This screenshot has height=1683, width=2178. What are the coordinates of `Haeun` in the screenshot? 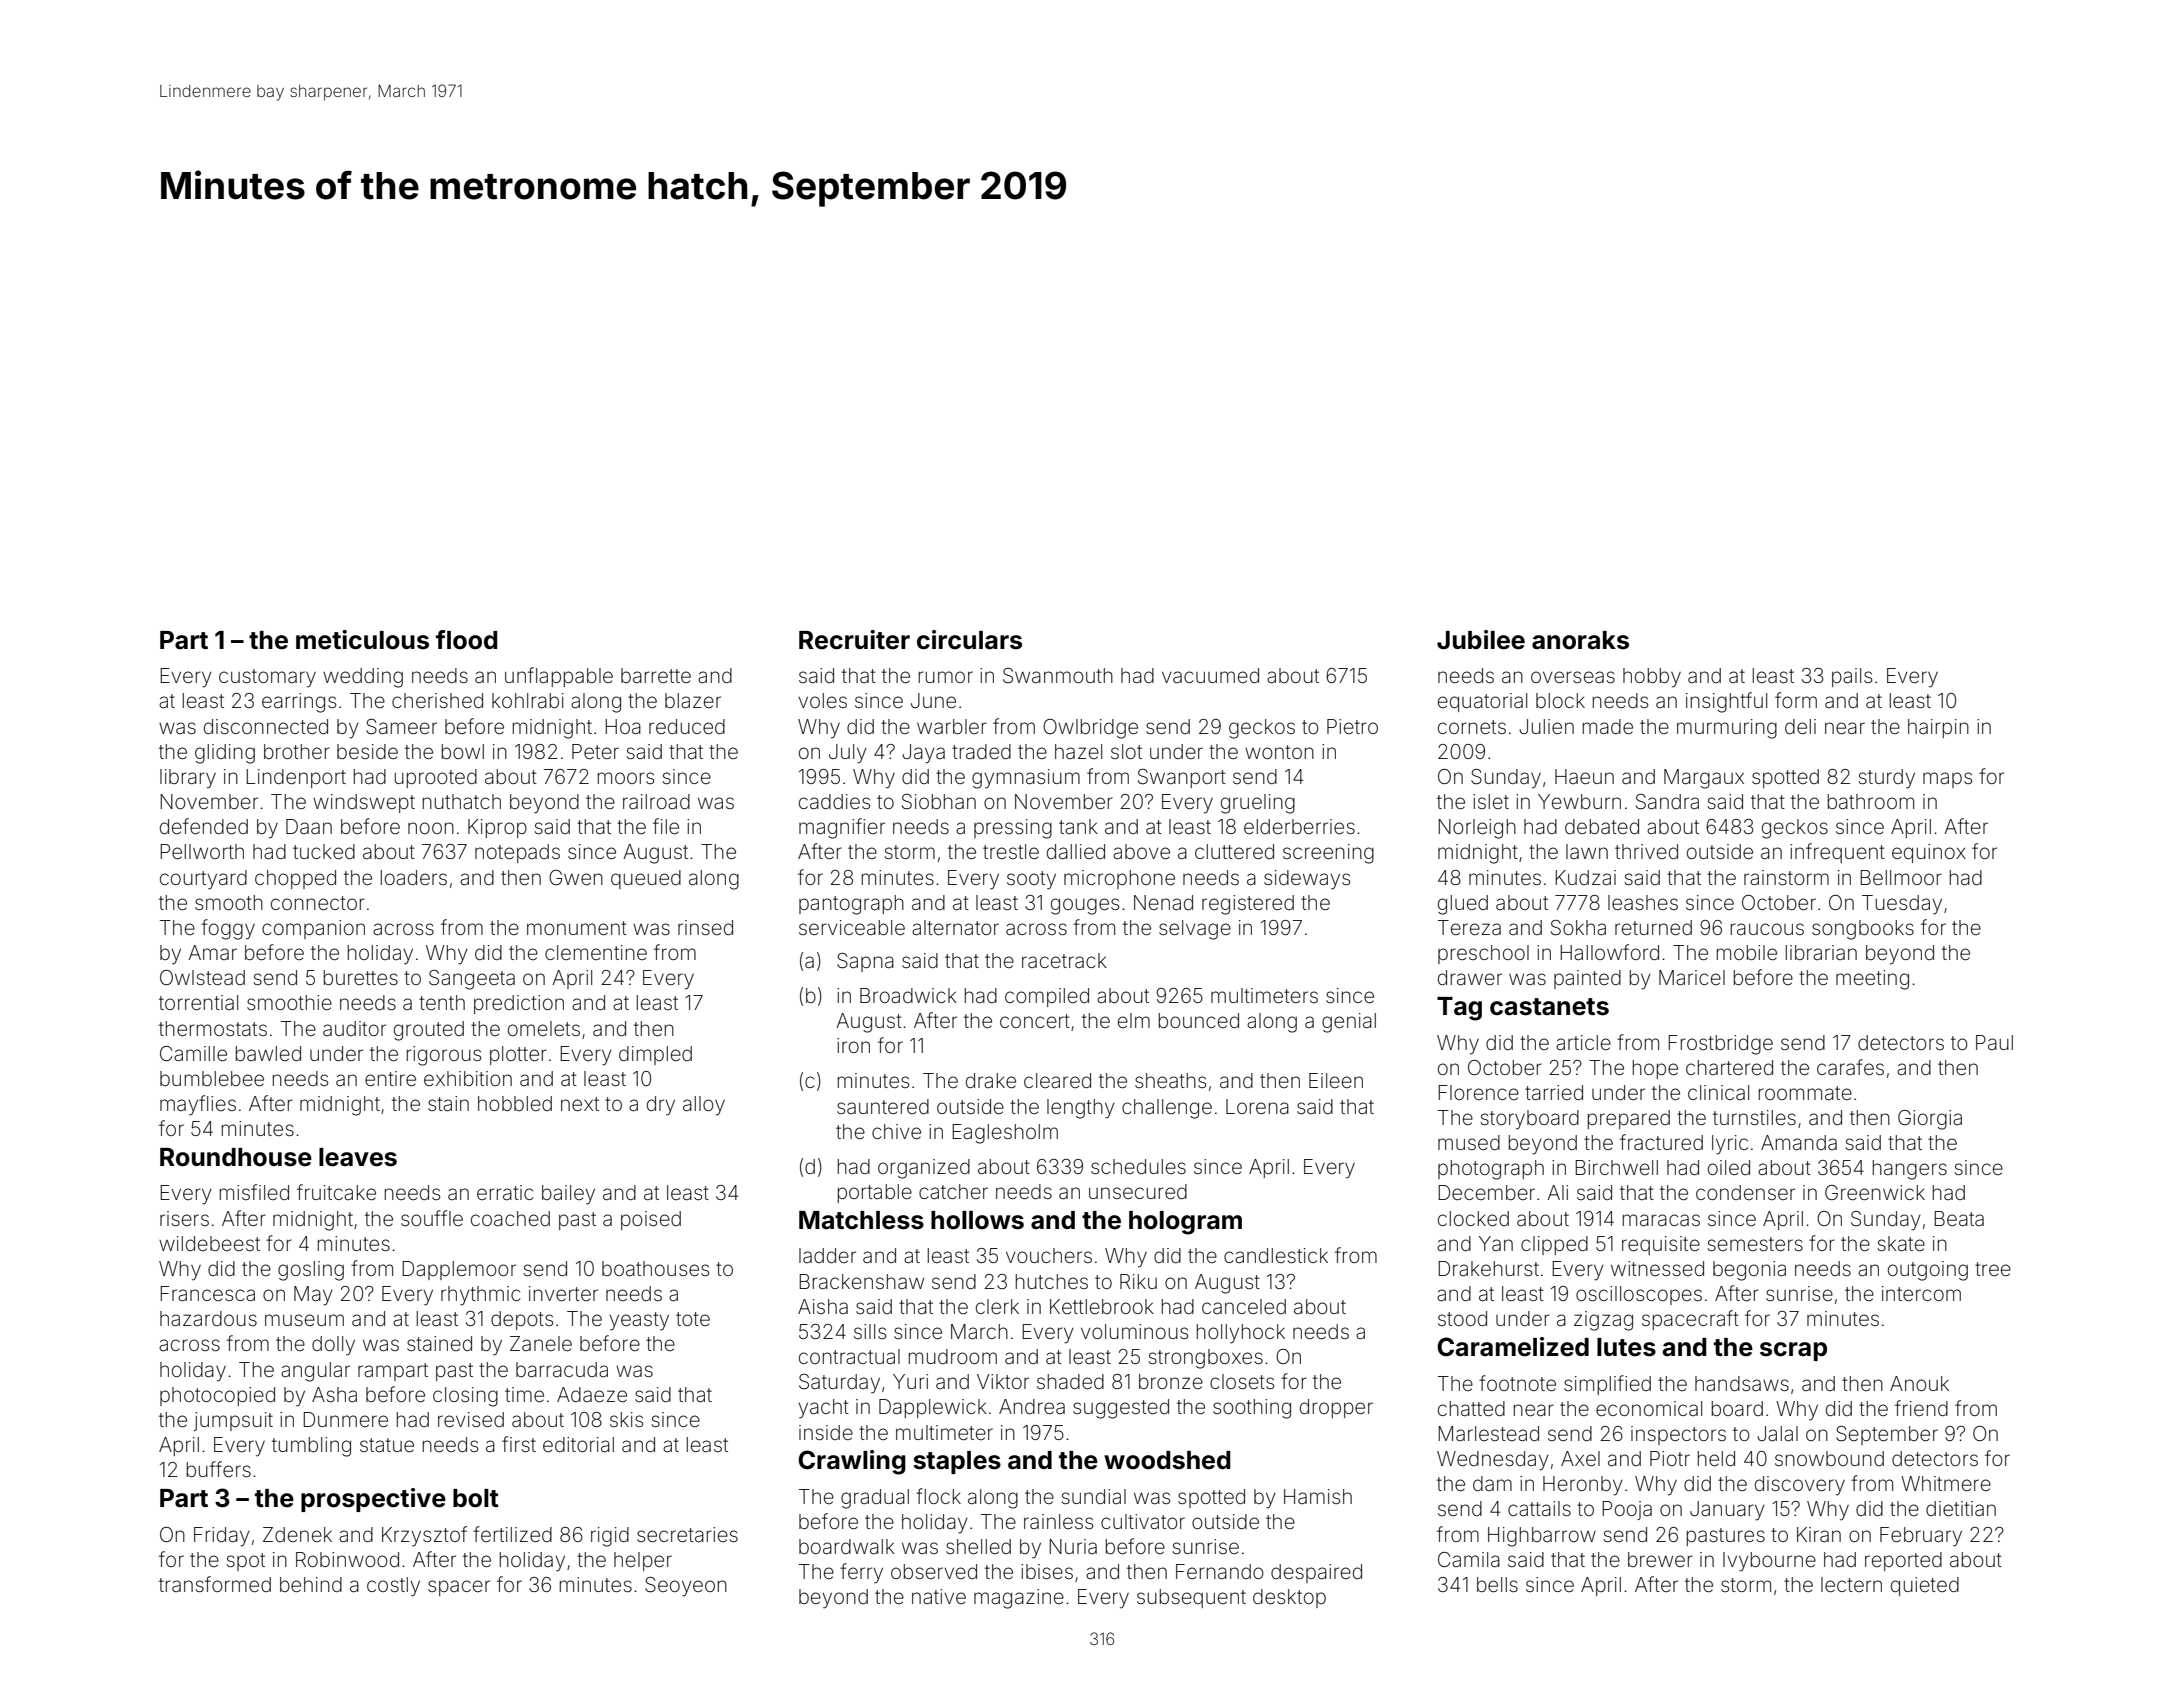 It's located at (1584, 776).
